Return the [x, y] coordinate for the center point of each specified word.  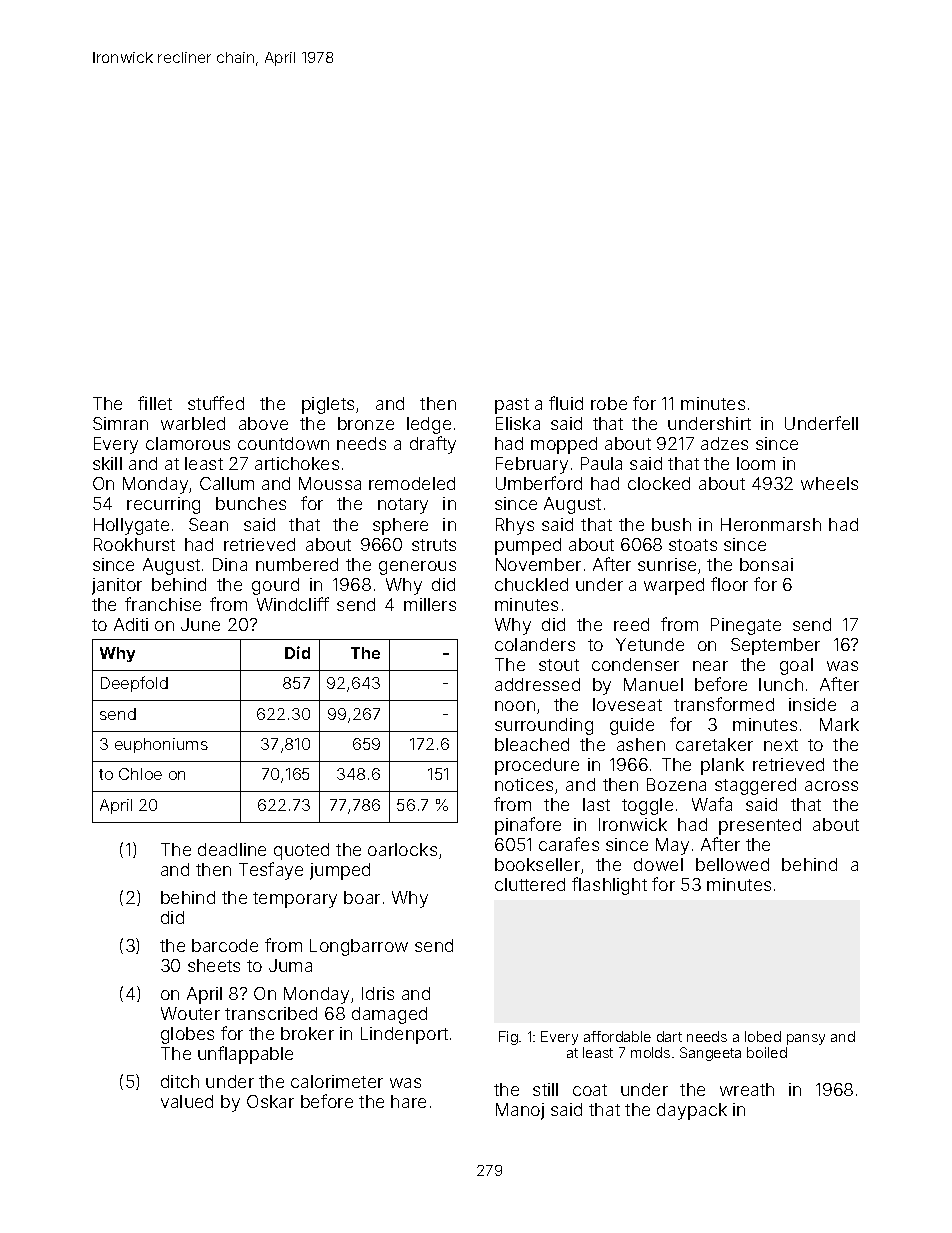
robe [609, 403]
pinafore [528, 826]
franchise [163, 604]
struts [434, 545]
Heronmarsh [771, 524]
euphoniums [161, 745]
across [831, 786]
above [263, 423]
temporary [295, 900]
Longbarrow [359, 947]
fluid [566, 403]
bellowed [732, 864]
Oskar [270, 1101]
